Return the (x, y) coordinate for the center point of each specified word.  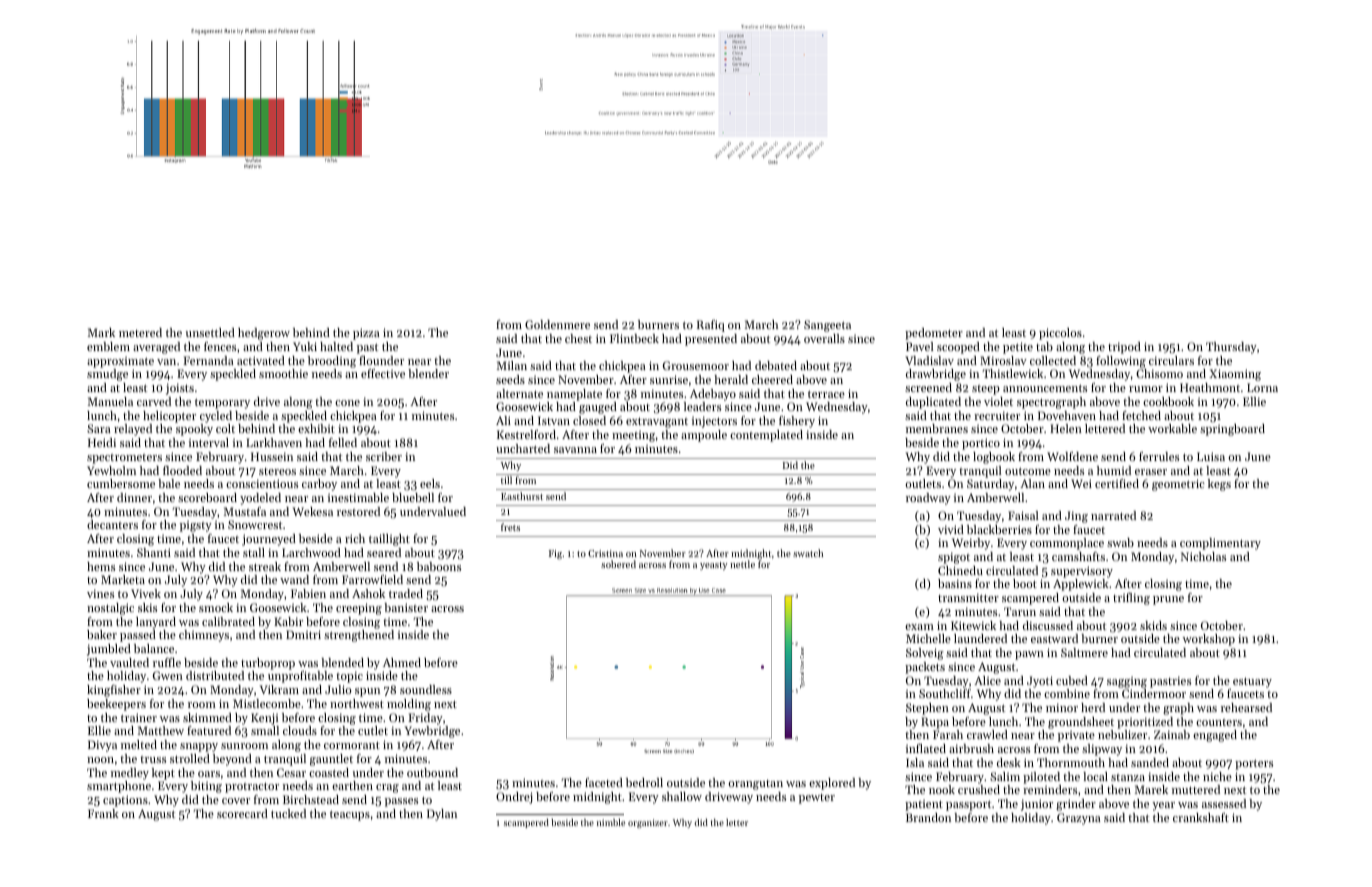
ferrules (1159, 456)
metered (140, 332)
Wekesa (313, 511)
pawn (1029, 655)
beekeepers (116, 705)
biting (206, 787)
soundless (426, 689)
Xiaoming (1235, 375)
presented (711, 340)
